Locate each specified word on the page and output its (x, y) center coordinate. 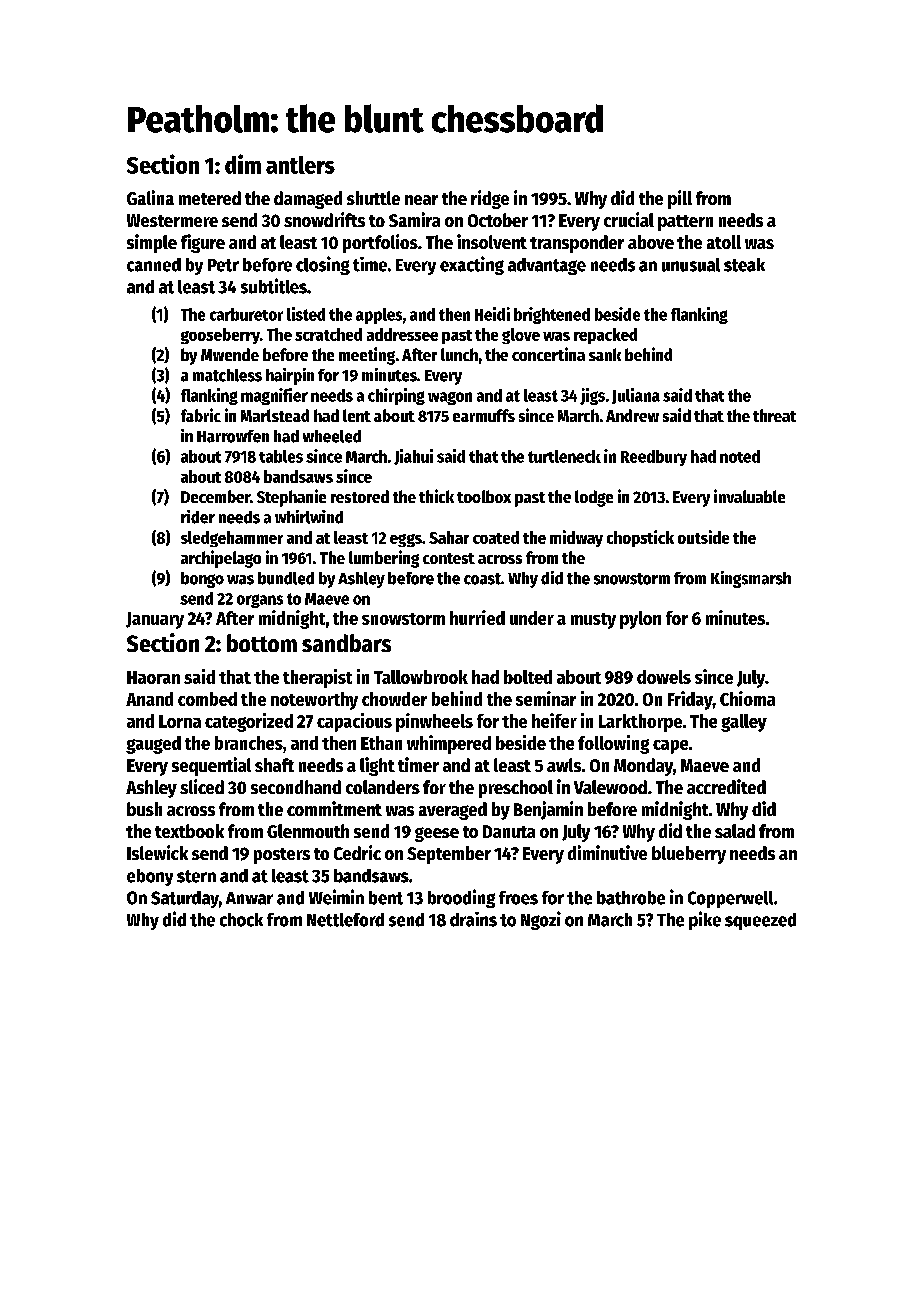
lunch (459, 354)
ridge (490, 199)
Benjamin (548, 810)
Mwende (230, 354)
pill (680, 199)
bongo (202, 580)
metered (210, 198)
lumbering (384, 559)
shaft (274, 765)
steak (744, 265)
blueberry (689, 855)
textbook (189, 831)
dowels (664, 677)
